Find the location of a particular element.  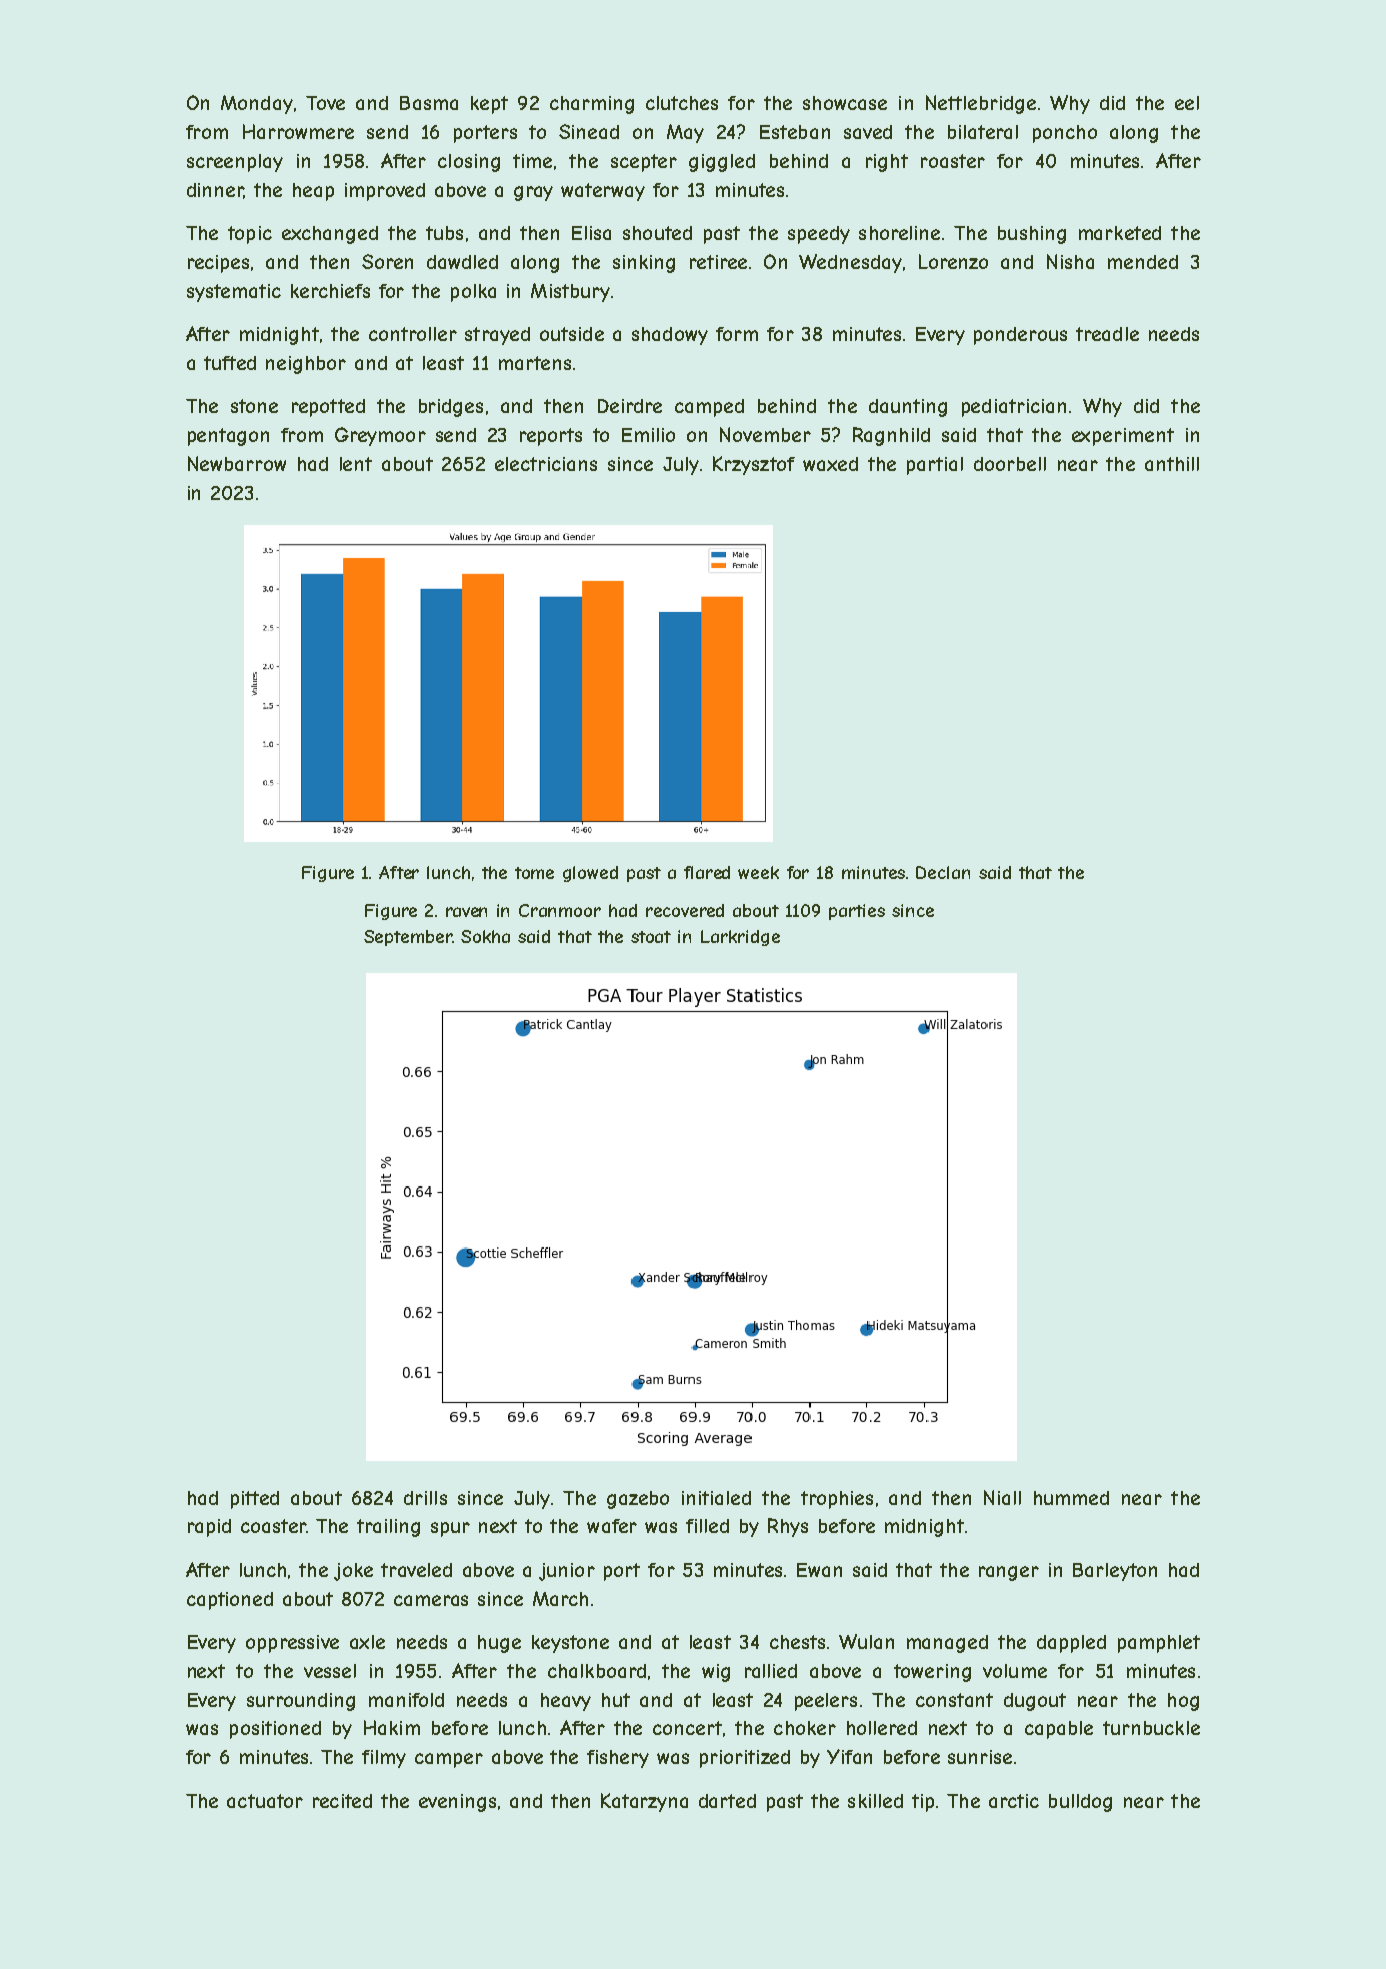

waxed is located at coordinates (830, 464).
